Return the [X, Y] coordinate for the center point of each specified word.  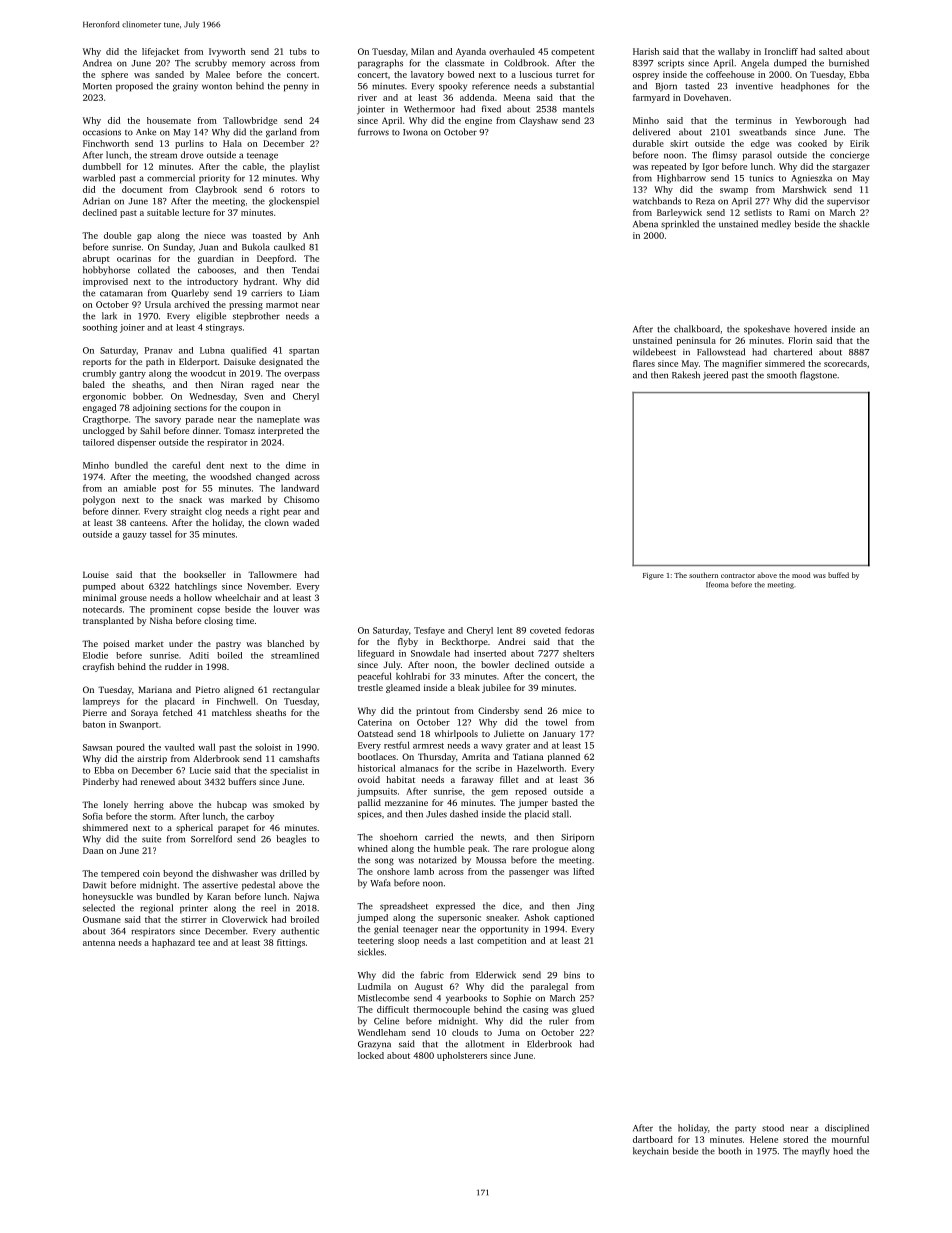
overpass [302, 375]
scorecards [845, 363]
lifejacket [160, 52]
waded [306, 522]
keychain [651, 1152]
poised [116, 644]
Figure [653, 576]
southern [703, 575]
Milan [422, 51]
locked [371, 1055]
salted [831, 51]
